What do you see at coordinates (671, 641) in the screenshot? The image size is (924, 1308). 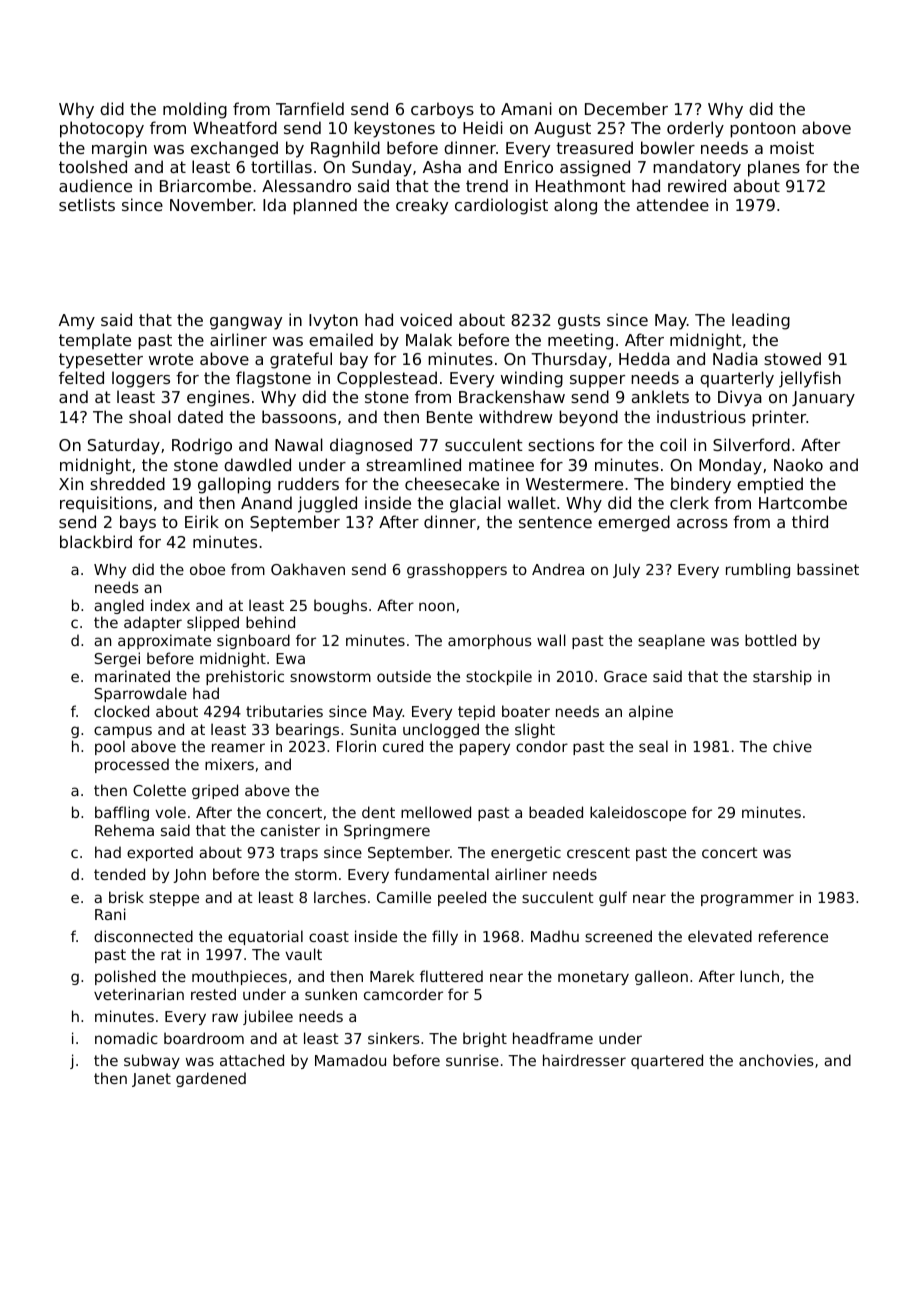 I see `seaplane` at bounding box center [671, 641].
